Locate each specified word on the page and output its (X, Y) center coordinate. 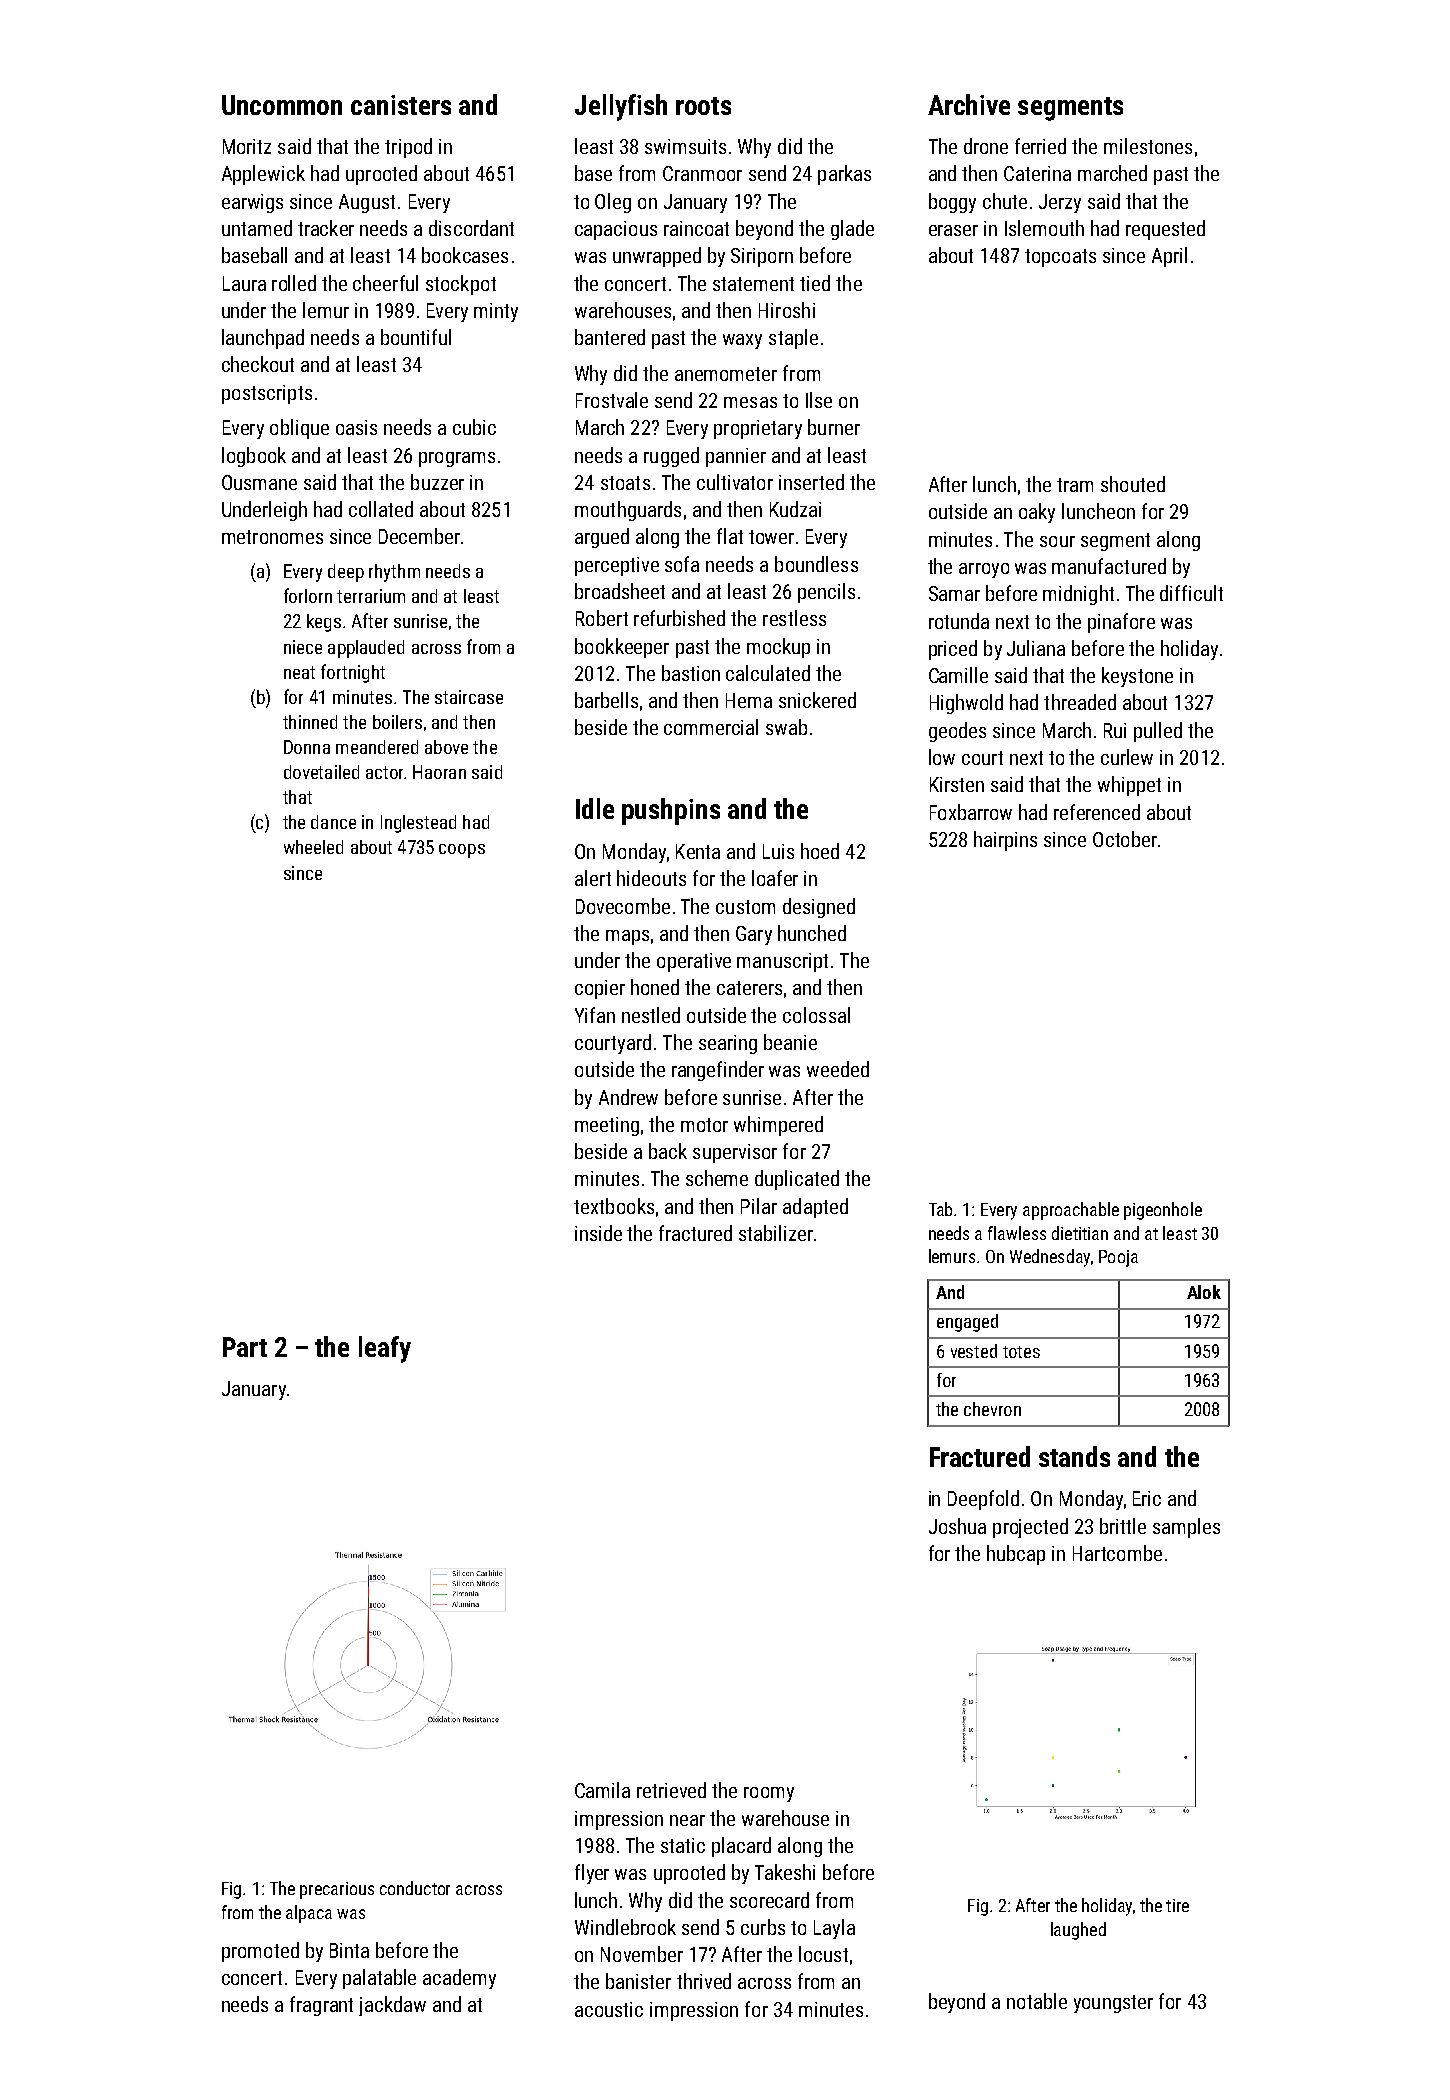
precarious (337, 1890)
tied (815, 283)
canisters (401, 105)
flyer (592, 1874)
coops (462, 851)
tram (1075, 485)
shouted (1133, 484)
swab (786, 727)
